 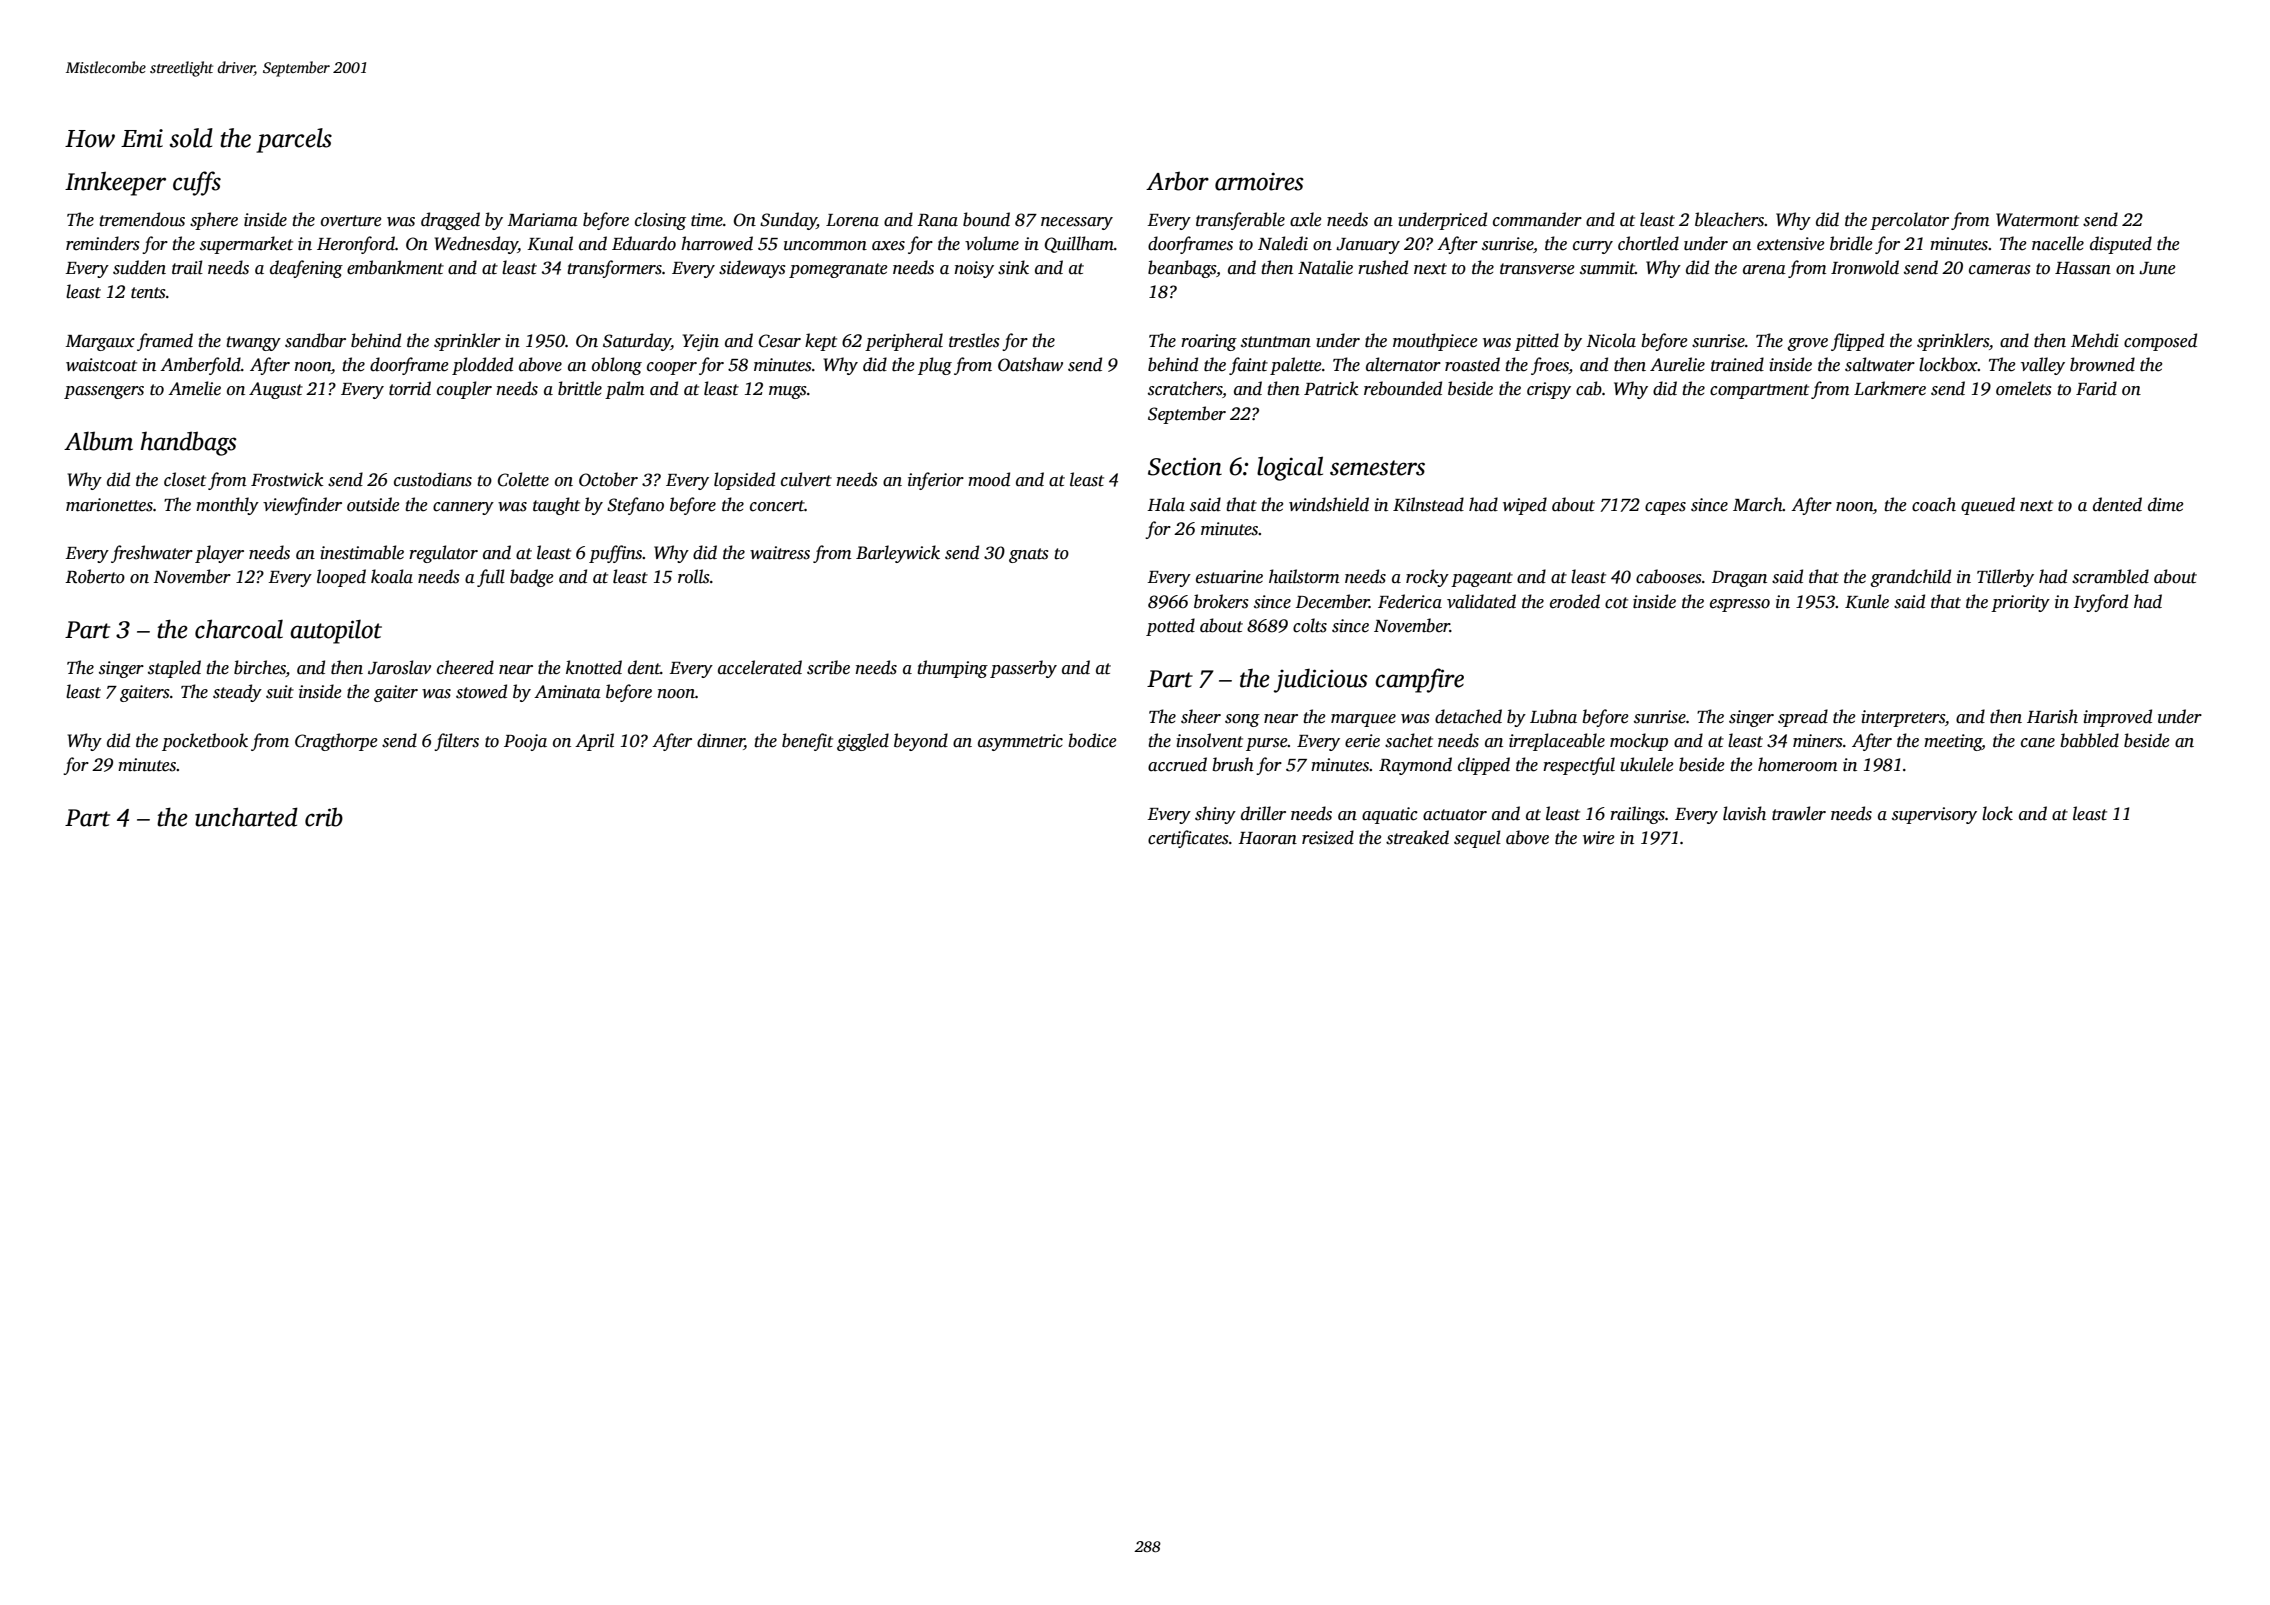 I want to click on thumping, so click(x=952, y=669).
